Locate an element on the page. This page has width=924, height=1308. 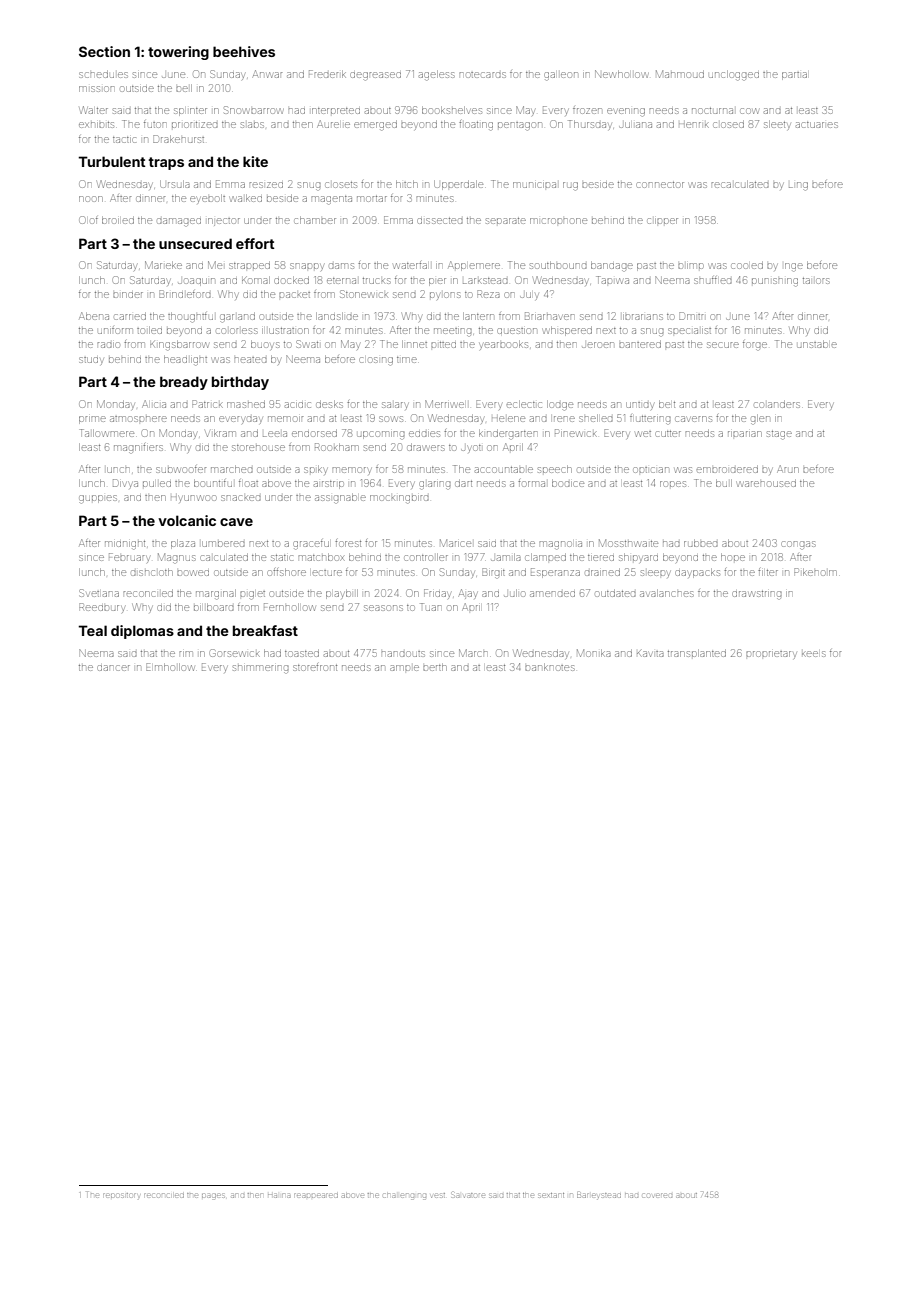
galleon is located at coordinates (561, 76).
